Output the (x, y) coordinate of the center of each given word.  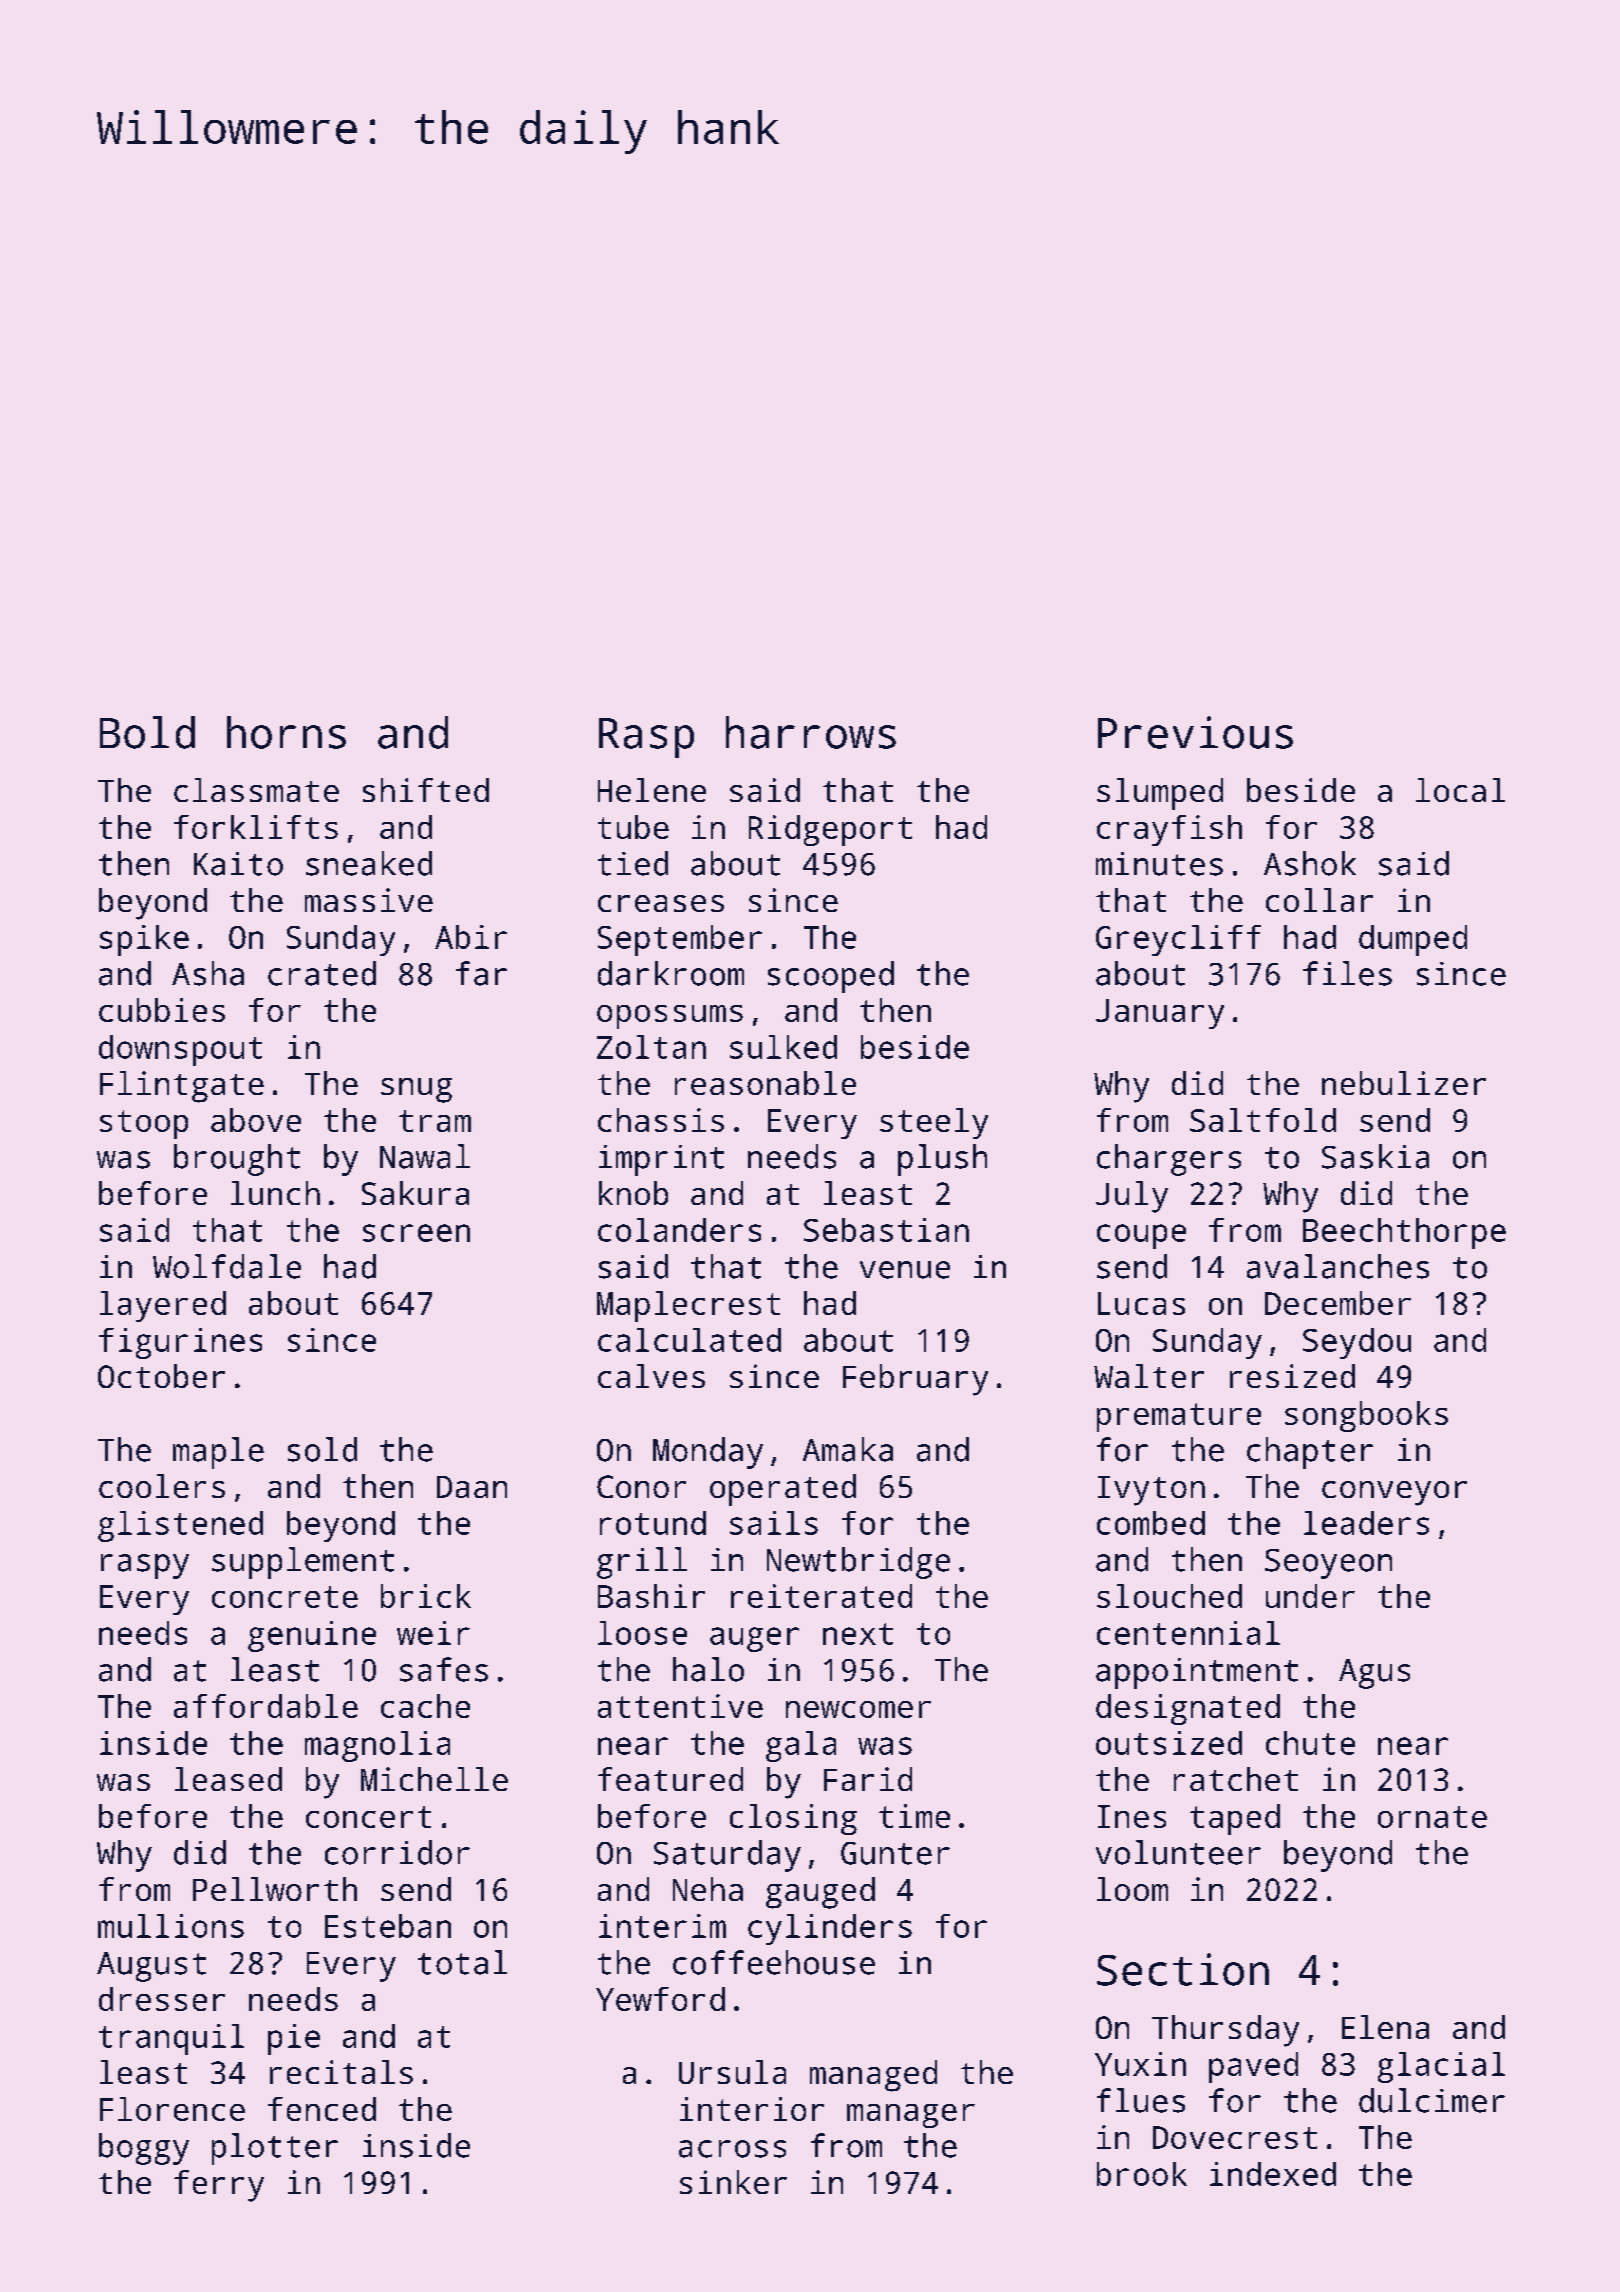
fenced (322, 2109)
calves (651, 1376)
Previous (1195, 732)
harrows (811, 732)
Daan (472, 1487)
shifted (426, 790)
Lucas (1141, 1303)
